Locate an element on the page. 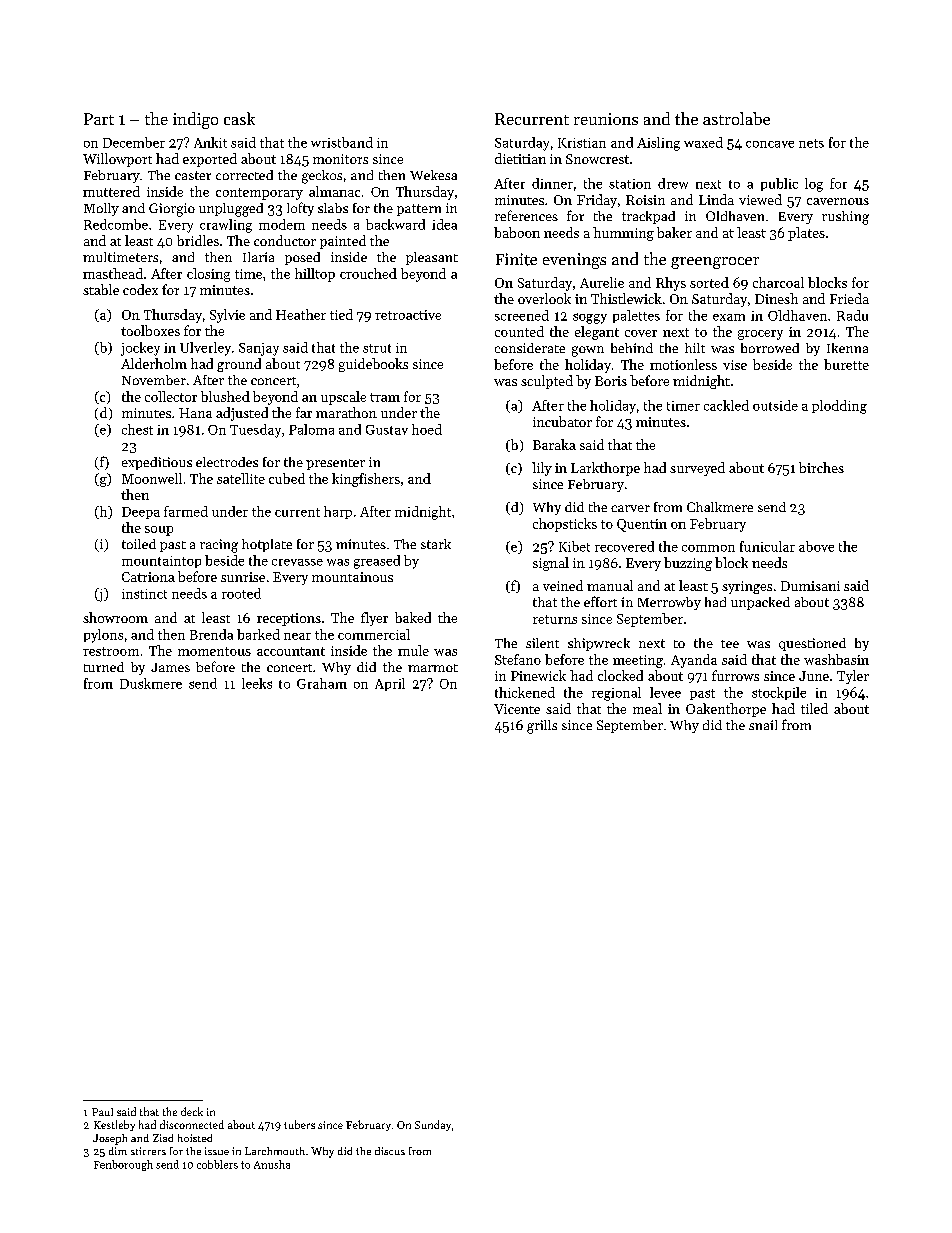 The image size is (952, 1233). nets is located at coordinates (811, 143).
